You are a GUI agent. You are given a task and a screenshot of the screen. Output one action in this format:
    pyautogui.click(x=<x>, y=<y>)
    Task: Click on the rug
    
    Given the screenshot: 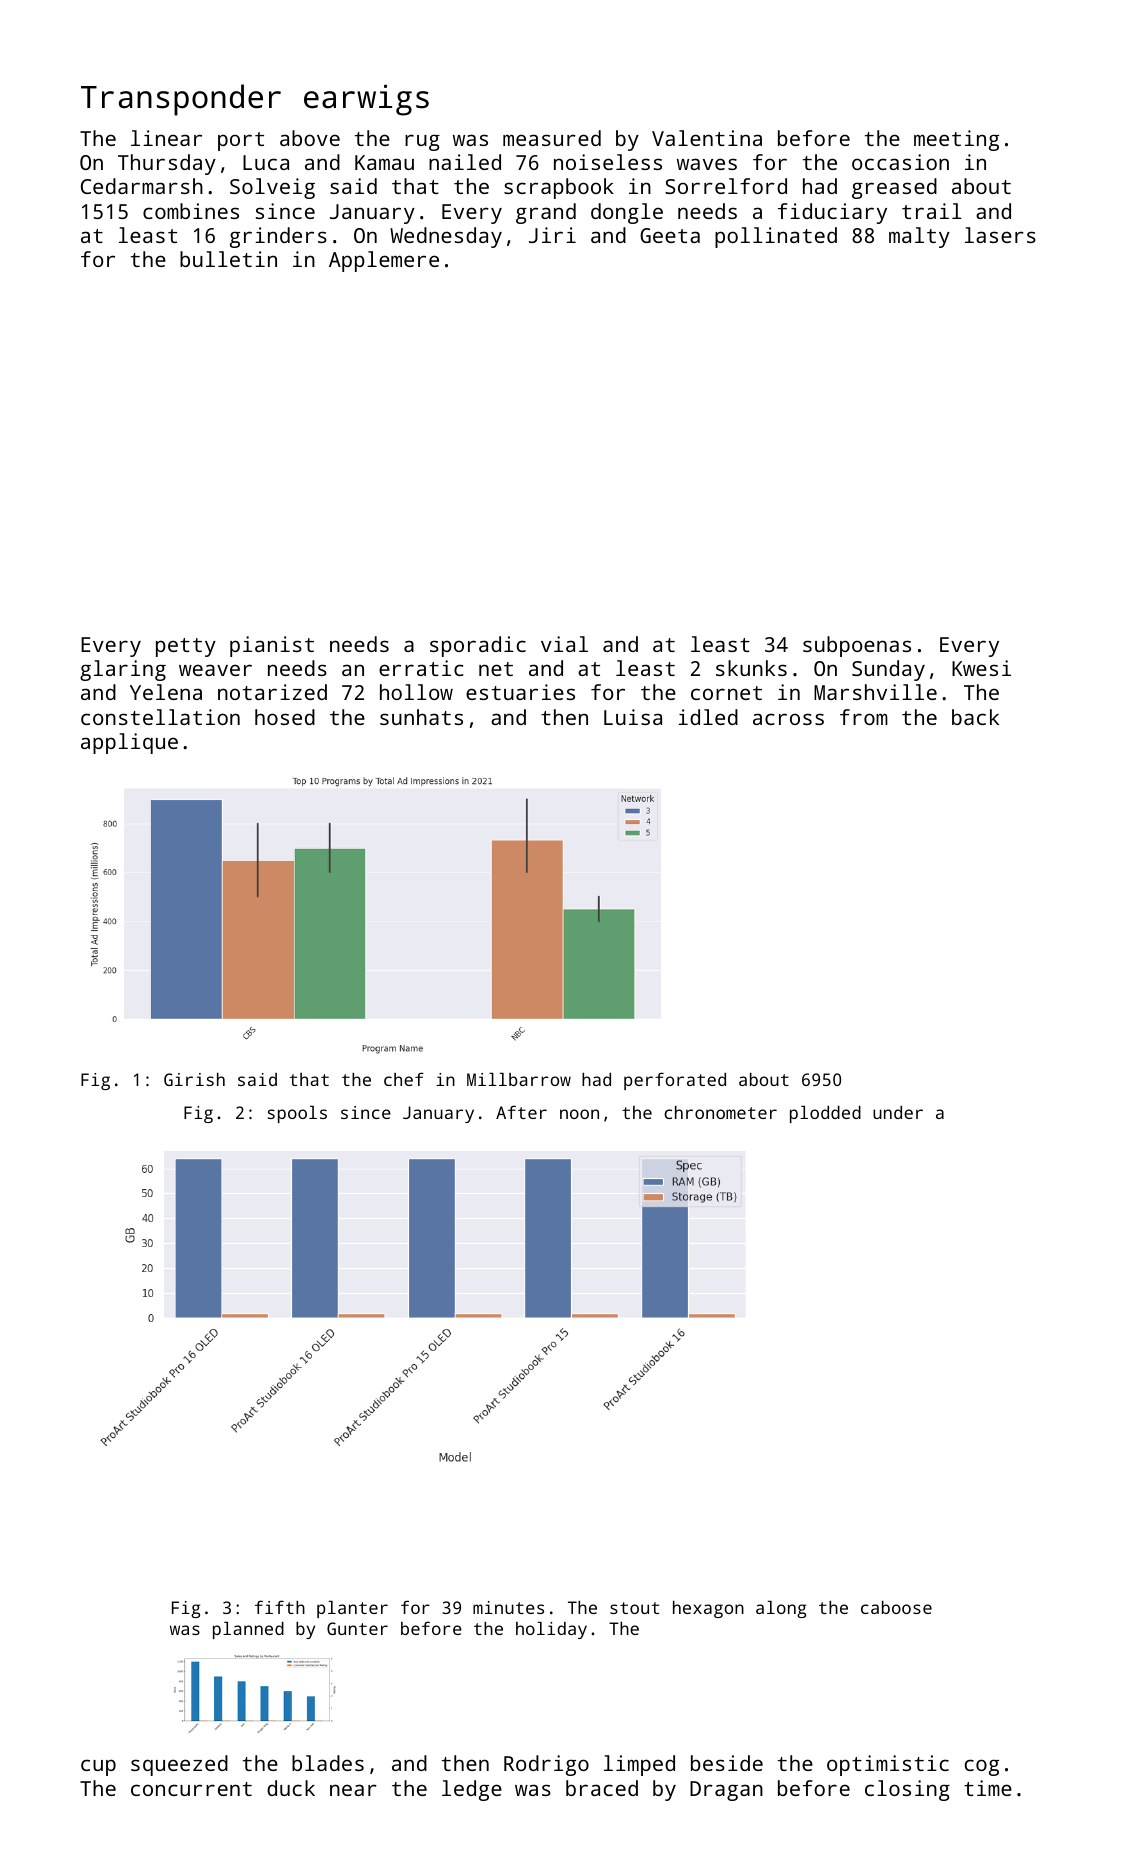 What is the action you would take?
    pyautogui.click(x=422, y=142)
